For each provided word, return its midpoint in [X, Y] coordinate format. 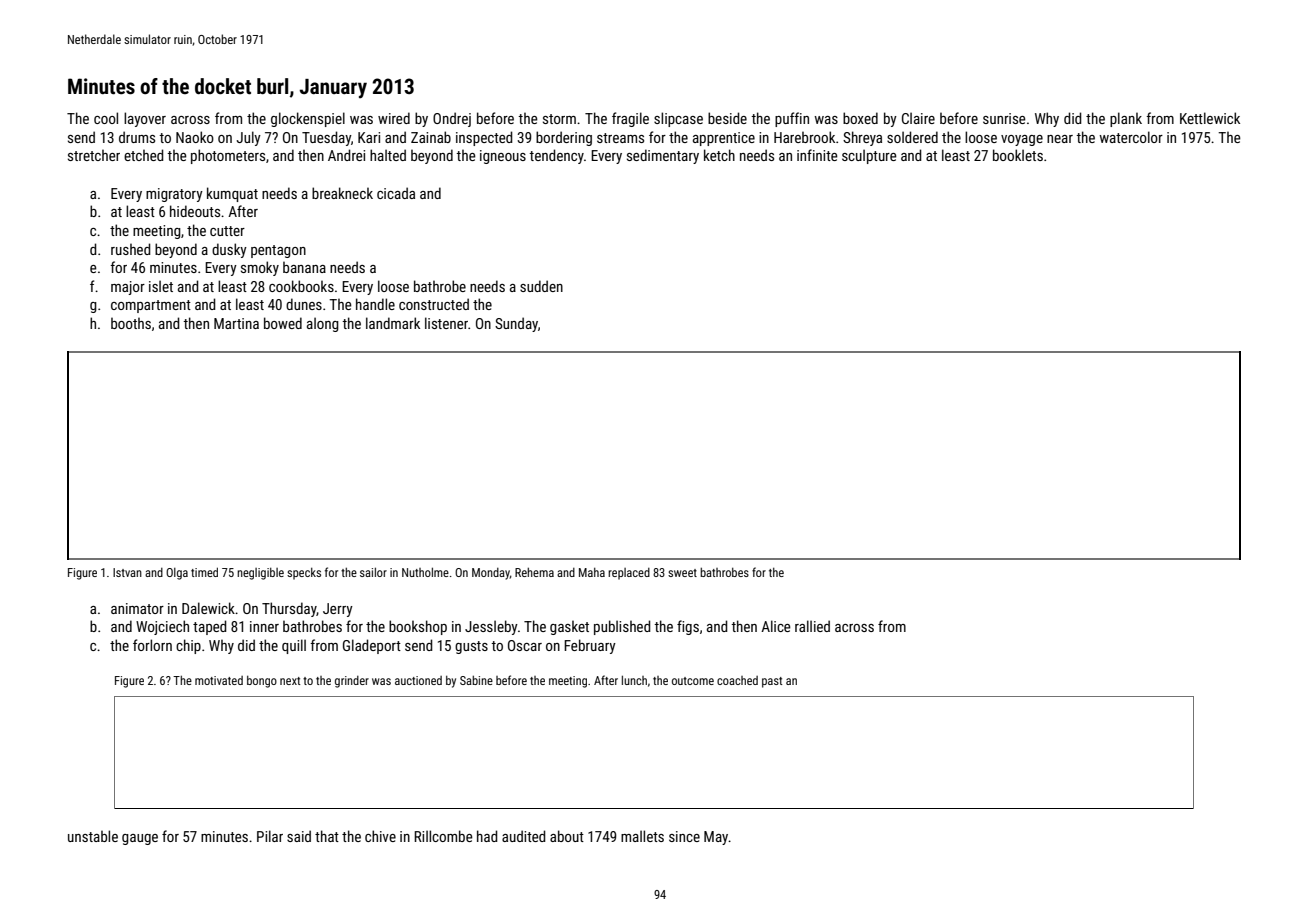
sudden [541, 286]
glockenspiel [308, 119]
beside [727, 118]
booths [131, 323]
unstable [93, 836]
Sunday [516, 324]
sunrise [1004, 118]
